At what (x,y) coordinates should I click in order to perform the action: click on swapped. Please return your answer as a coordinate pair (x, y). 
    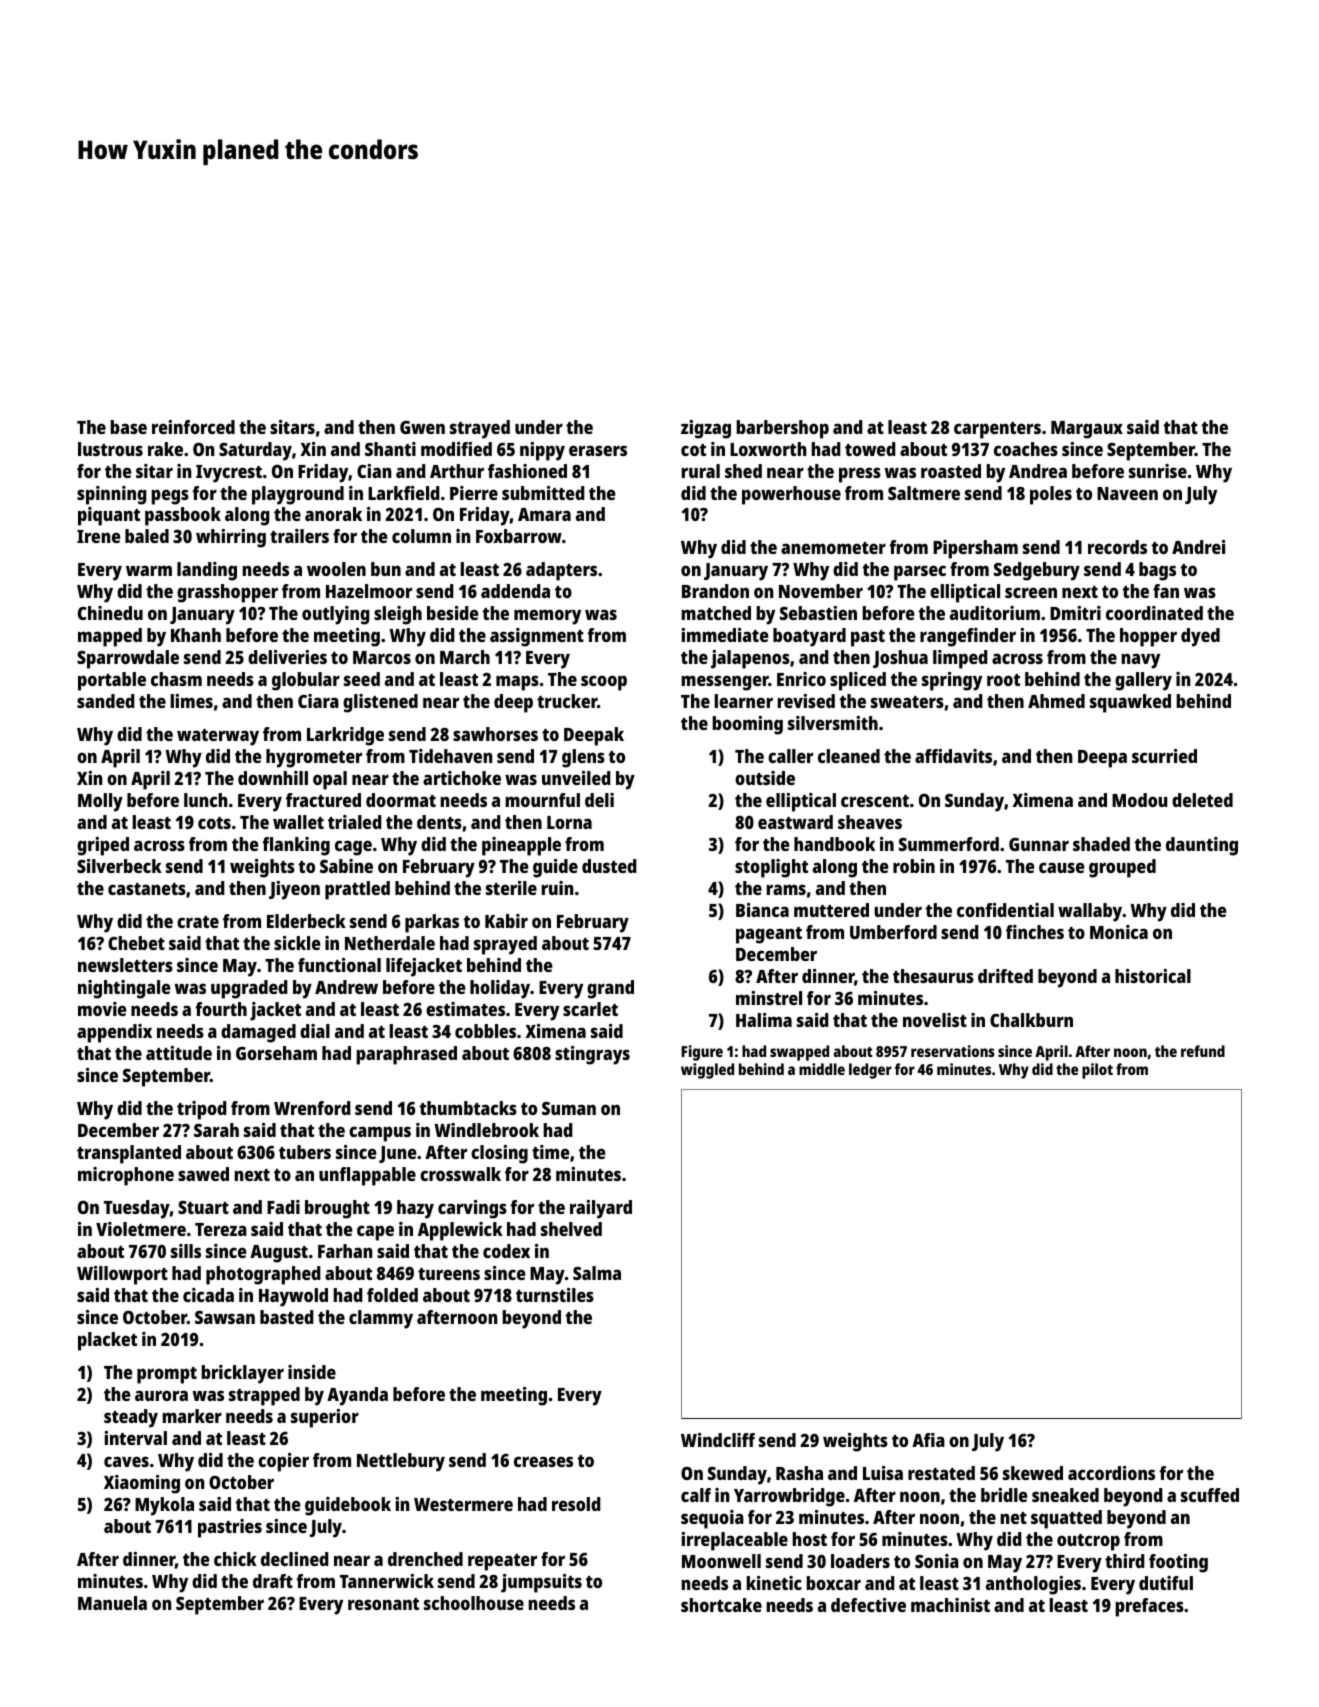
    Looking at the image, I should click on (799, 1053).
